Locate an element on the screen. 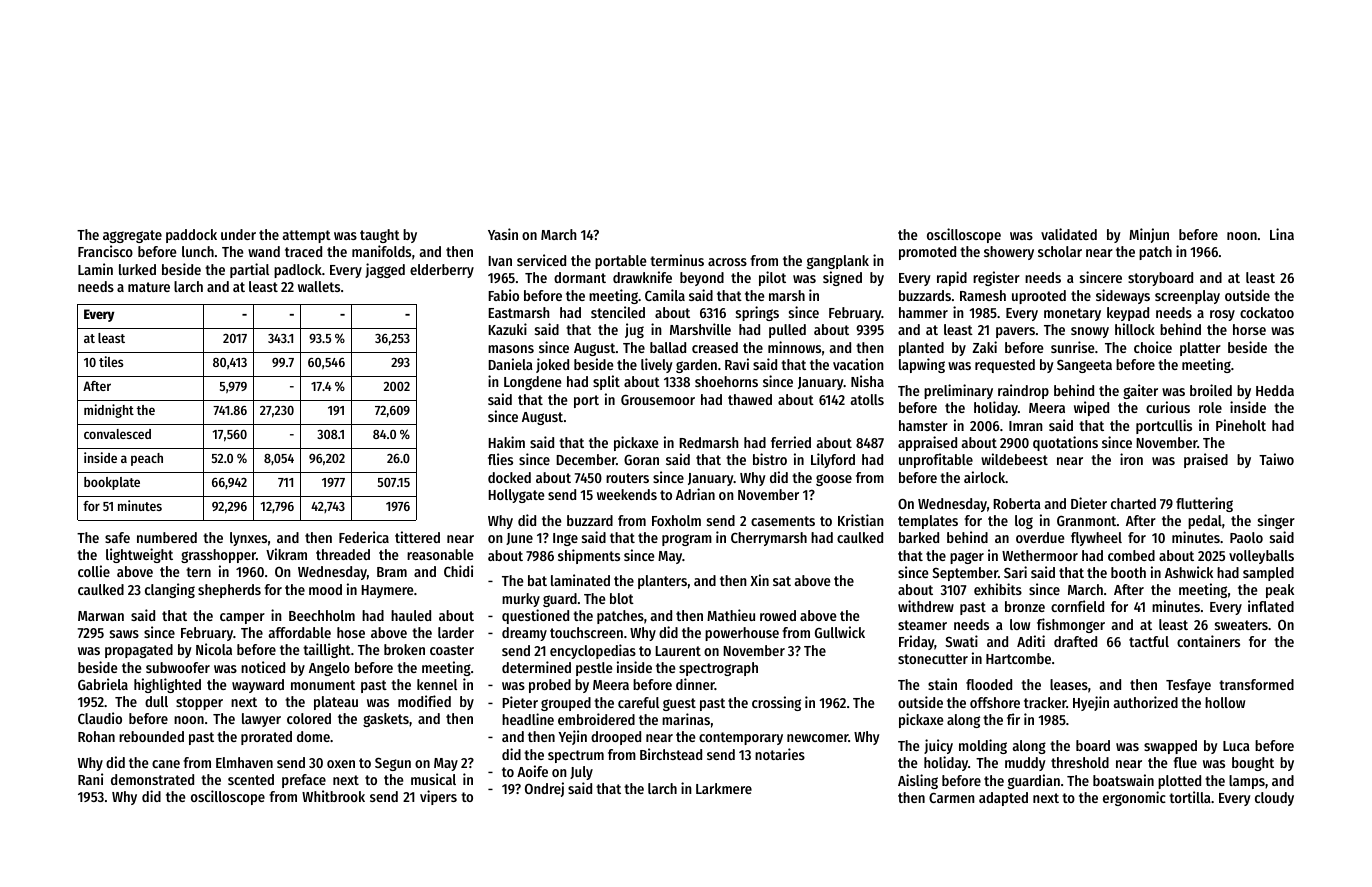  Dieter is located at coordinates (1089, 503).
